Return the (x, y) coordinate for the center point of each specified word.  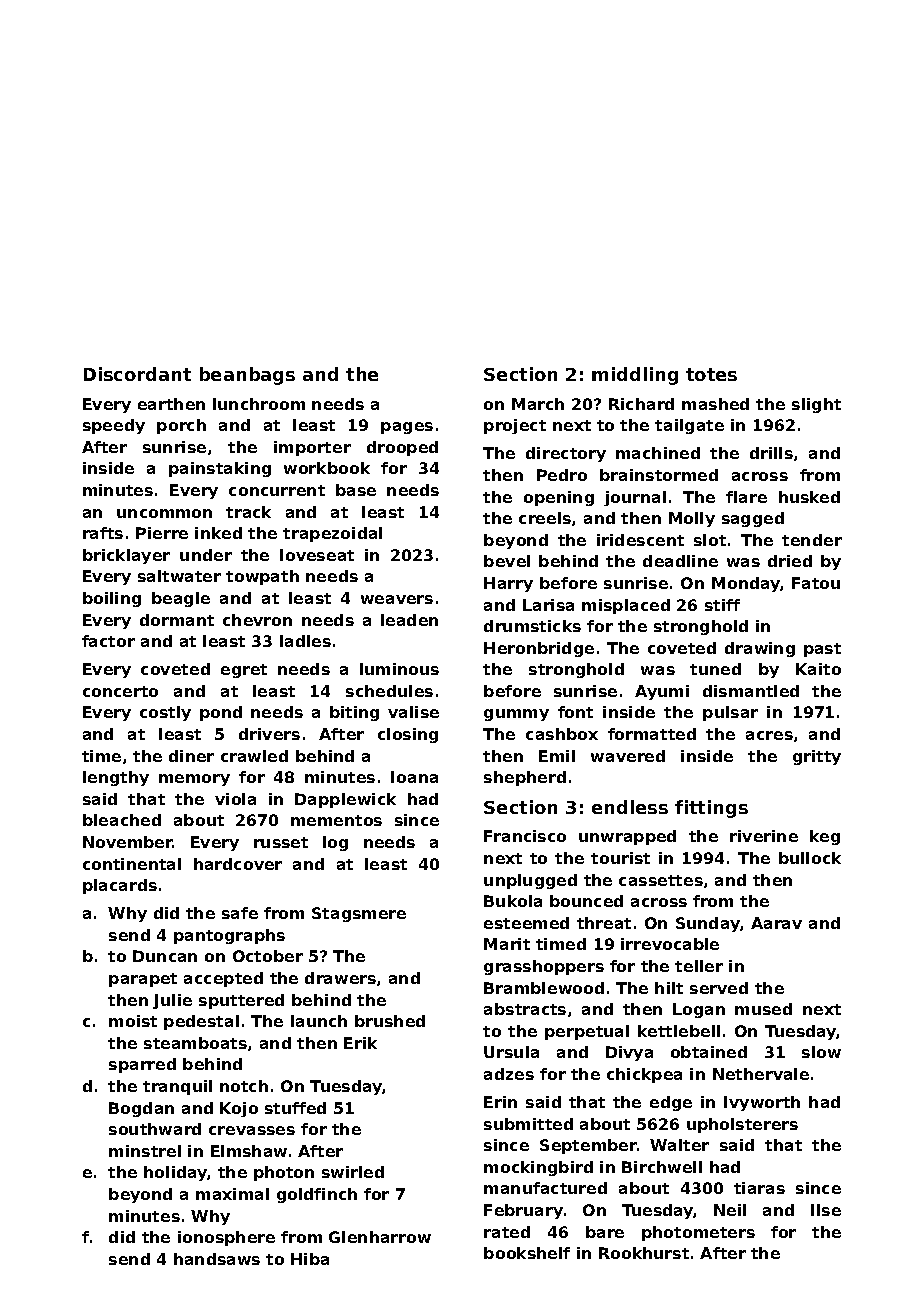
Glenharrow (380, 1237)
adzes (509, 1074)
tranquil (177, 1087)
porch (181, 426)
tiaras (759, 1188)
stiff (722, 605)
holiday (176, 1173)
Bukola (513, 901)
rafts (103, 533)
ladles (305, 641)
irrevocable (670, 944)
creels (545, 518)
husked (809, 497)
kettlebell (679, 1031)
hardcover (238, 864)
